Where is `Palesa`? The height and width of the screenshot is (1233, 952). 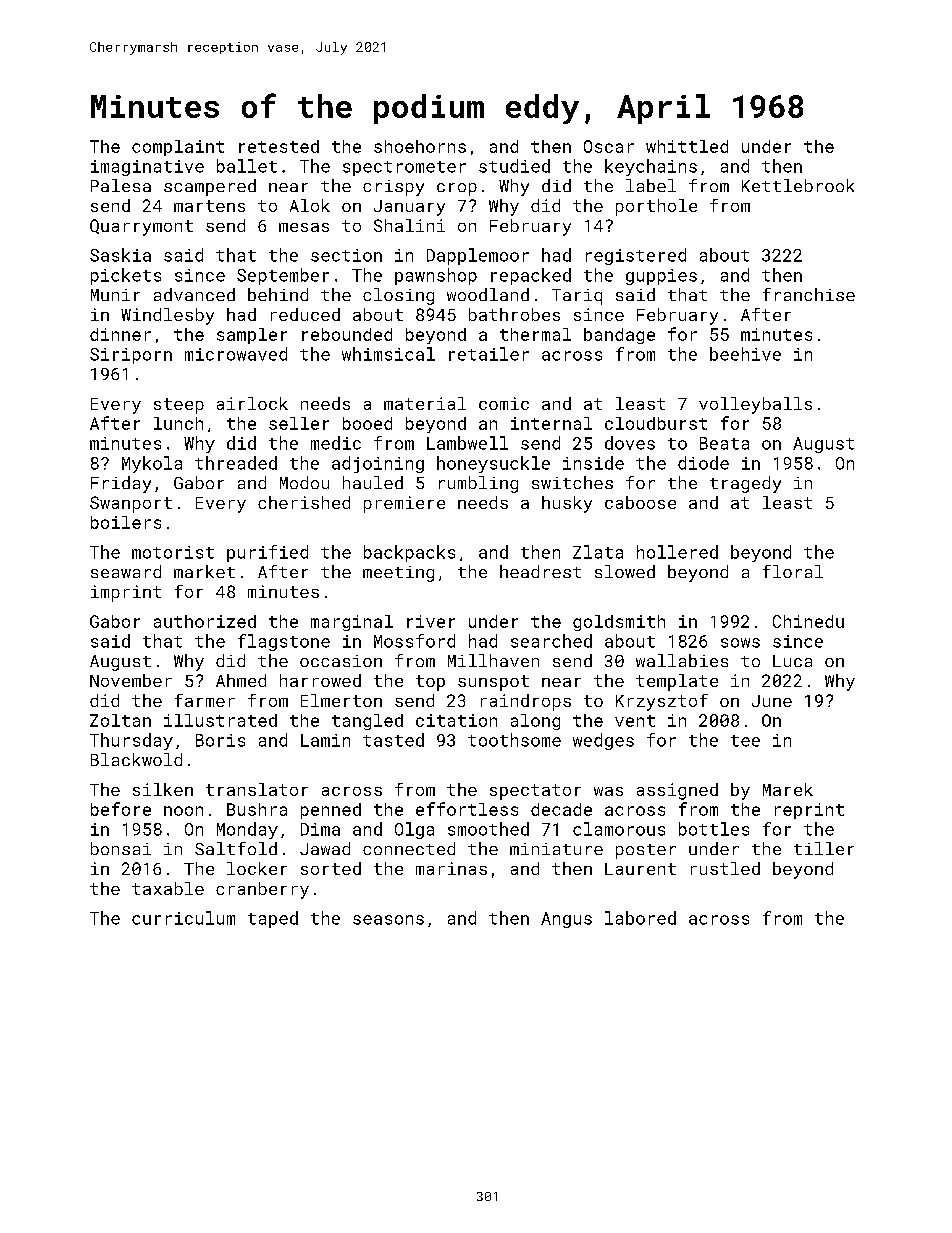 Palesa is located at coordinates (121, 185).
